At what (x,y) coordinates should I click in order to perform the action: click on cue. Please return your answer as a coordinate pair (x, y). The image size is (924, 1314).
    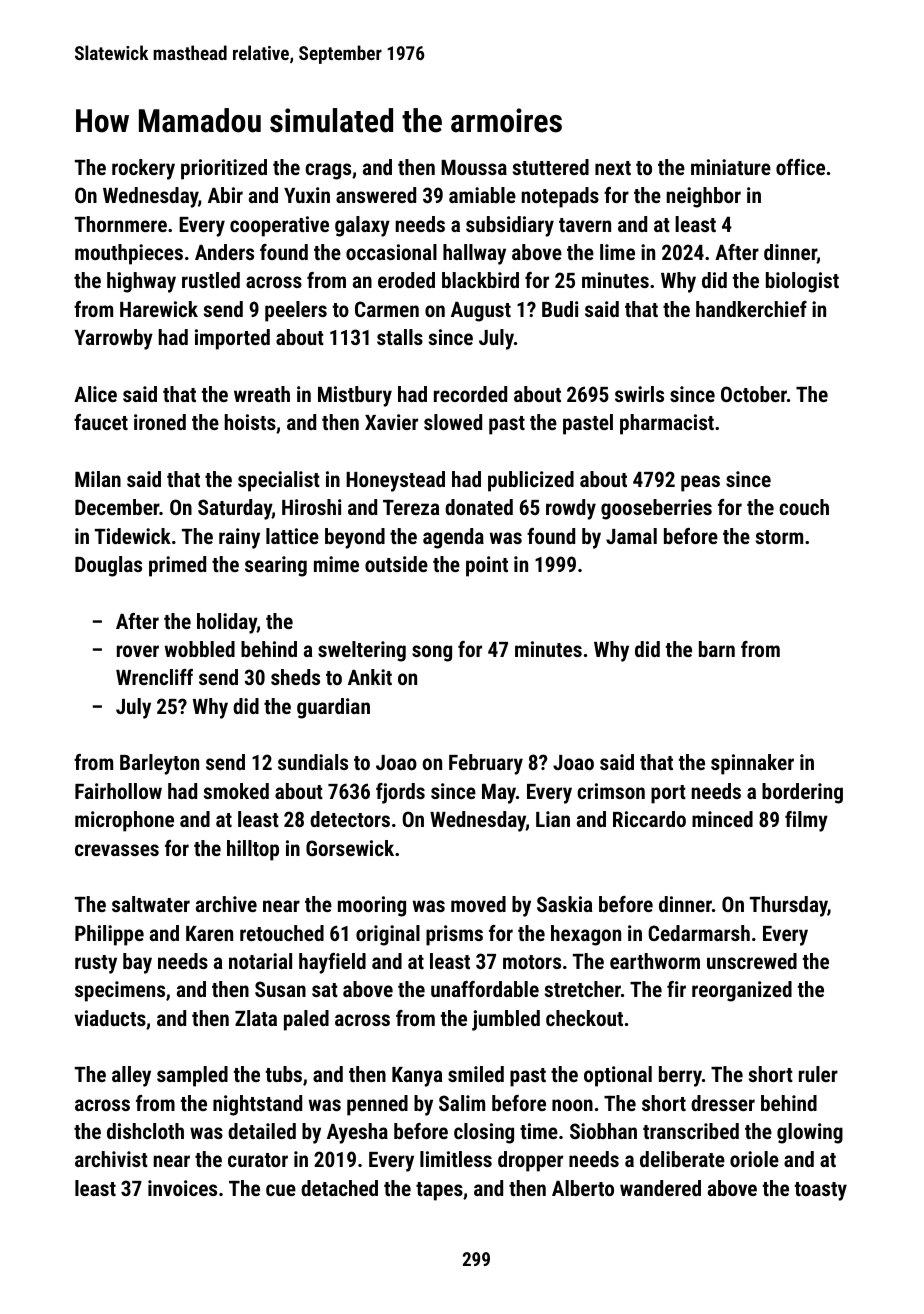
    Looking at the image, I should click on (281, 1190).
